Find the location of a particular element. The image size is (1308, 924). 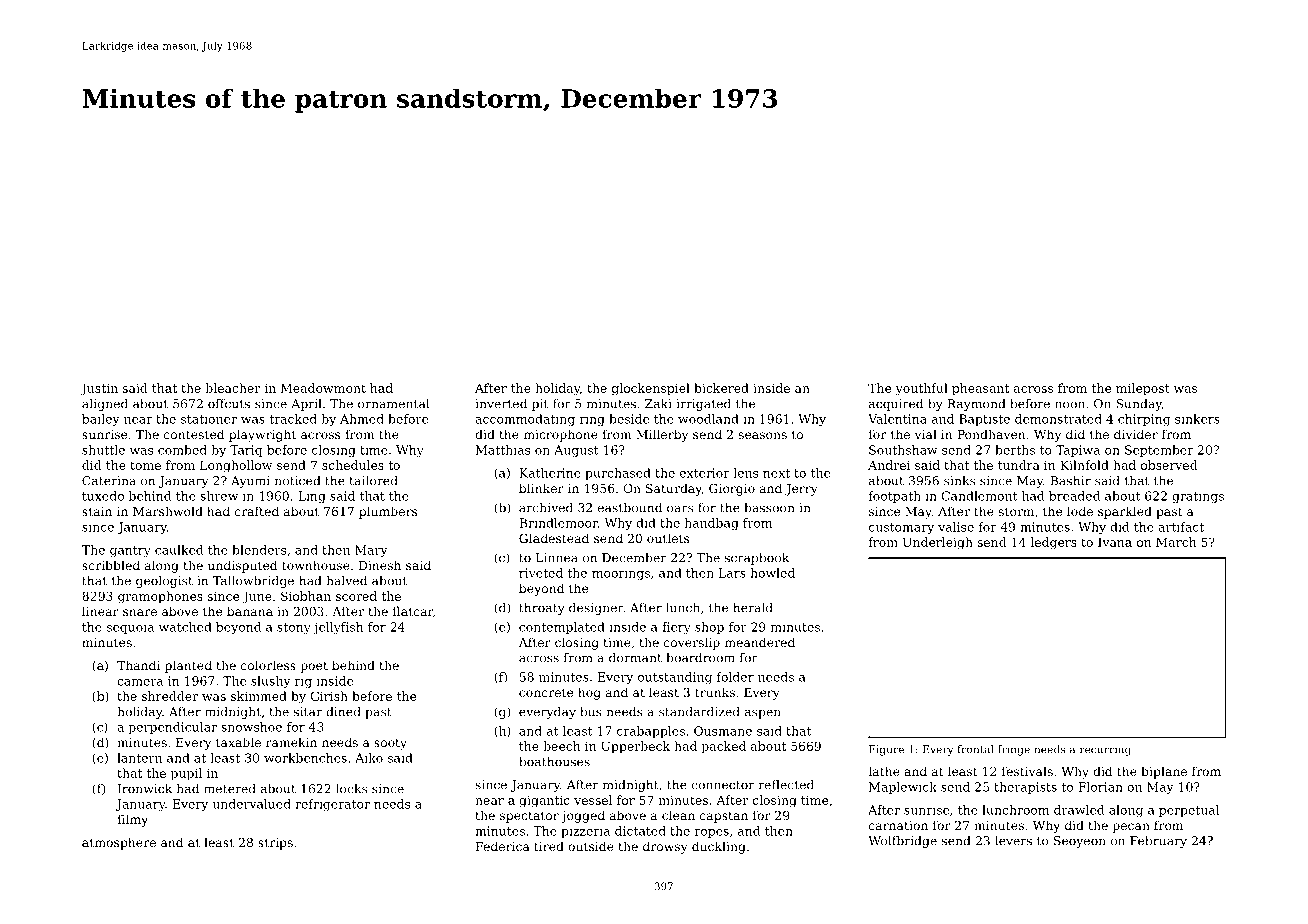

bleacher is located at coordinates (232, 388).
